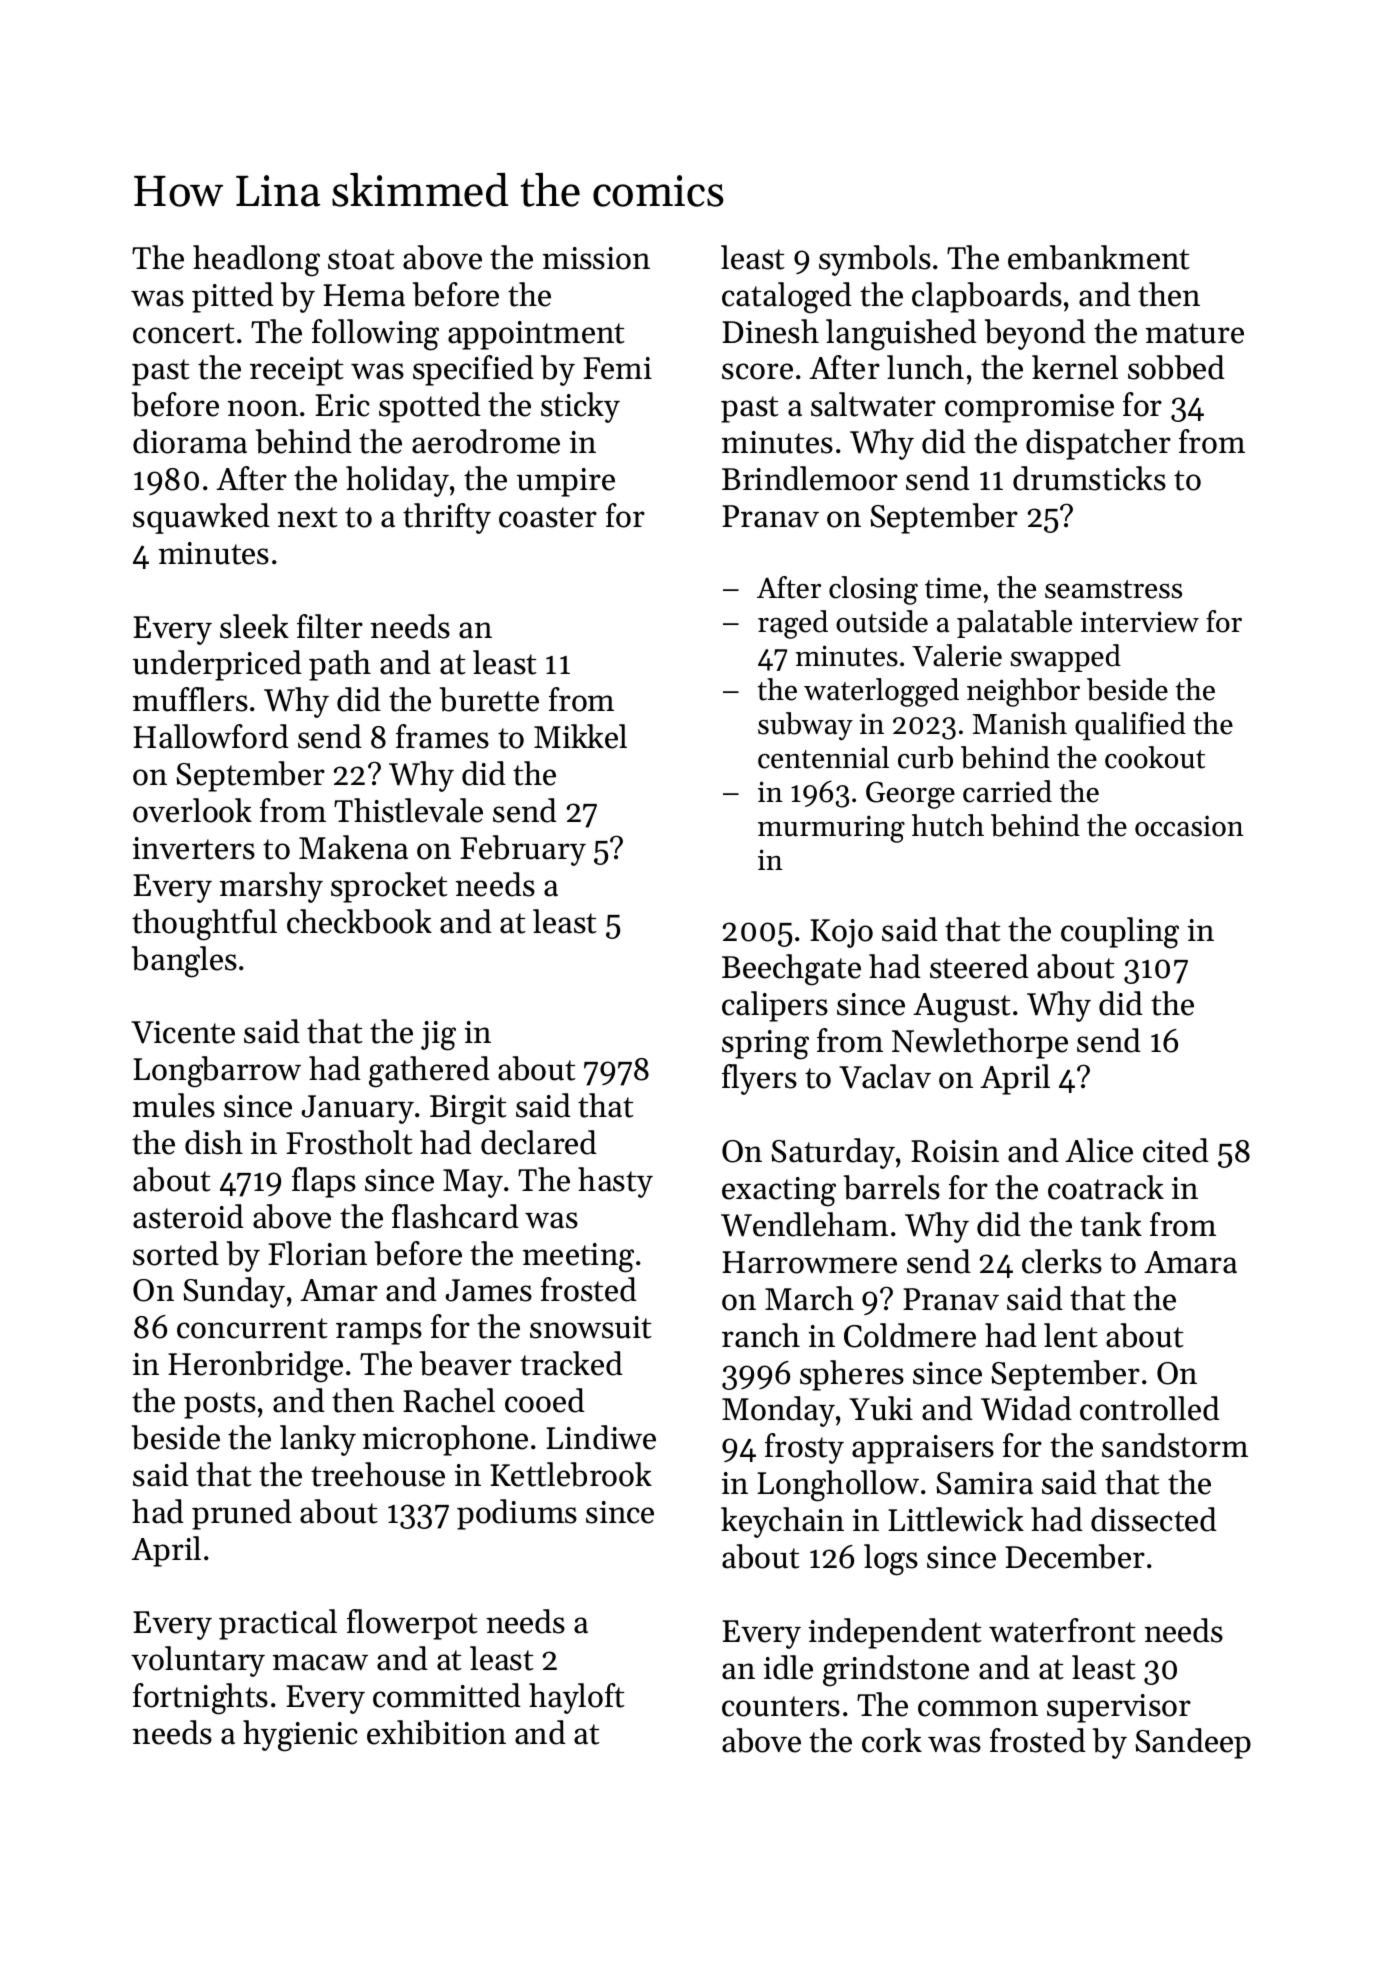 The height and width of the screenshot is (1969, 1386). Describe the element at coordinates (1130, 726) in the screenshot. I see `qualified` at that location.
